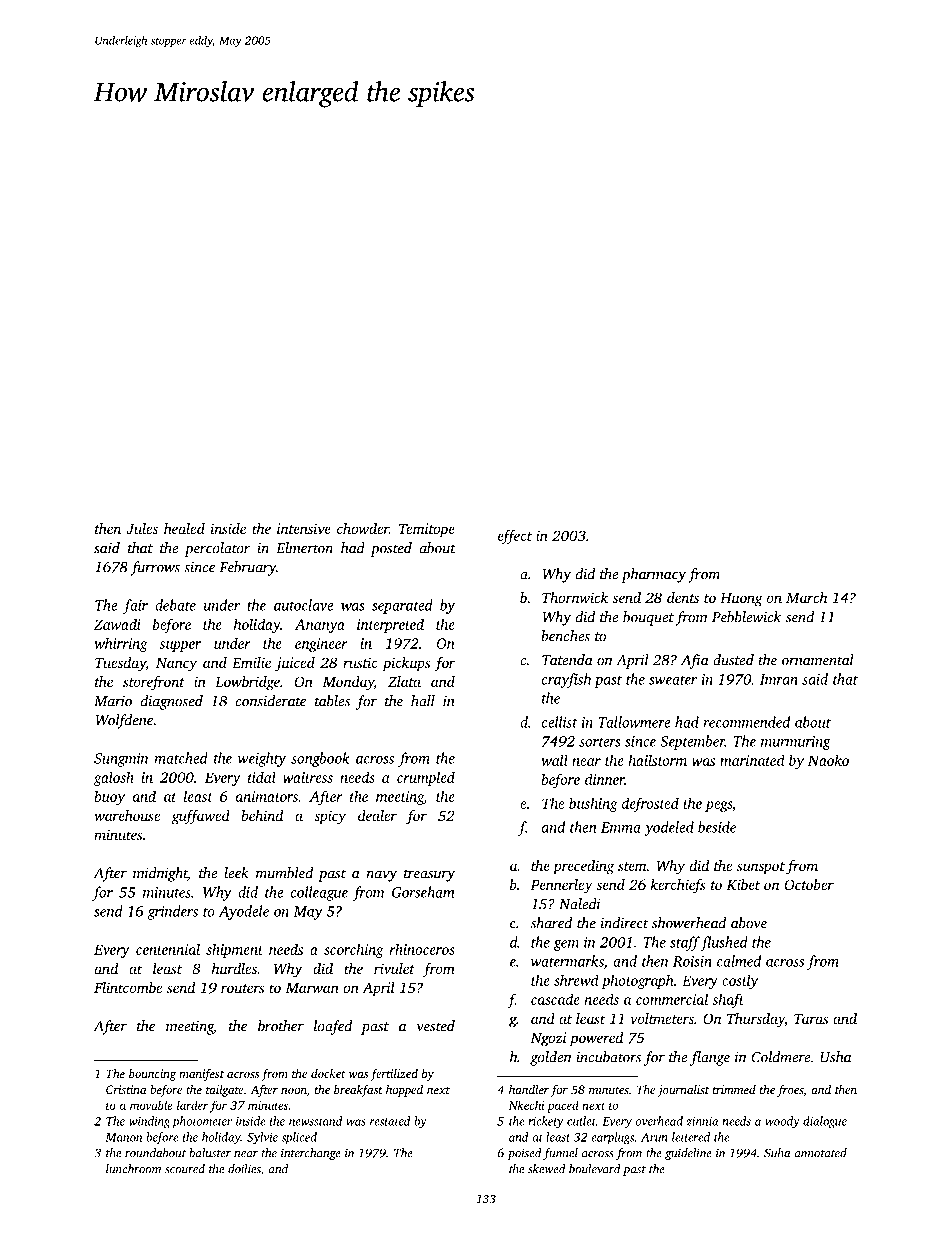 The image size is (952, 1233). I want to click on Thornwick, so click(575, 597).
